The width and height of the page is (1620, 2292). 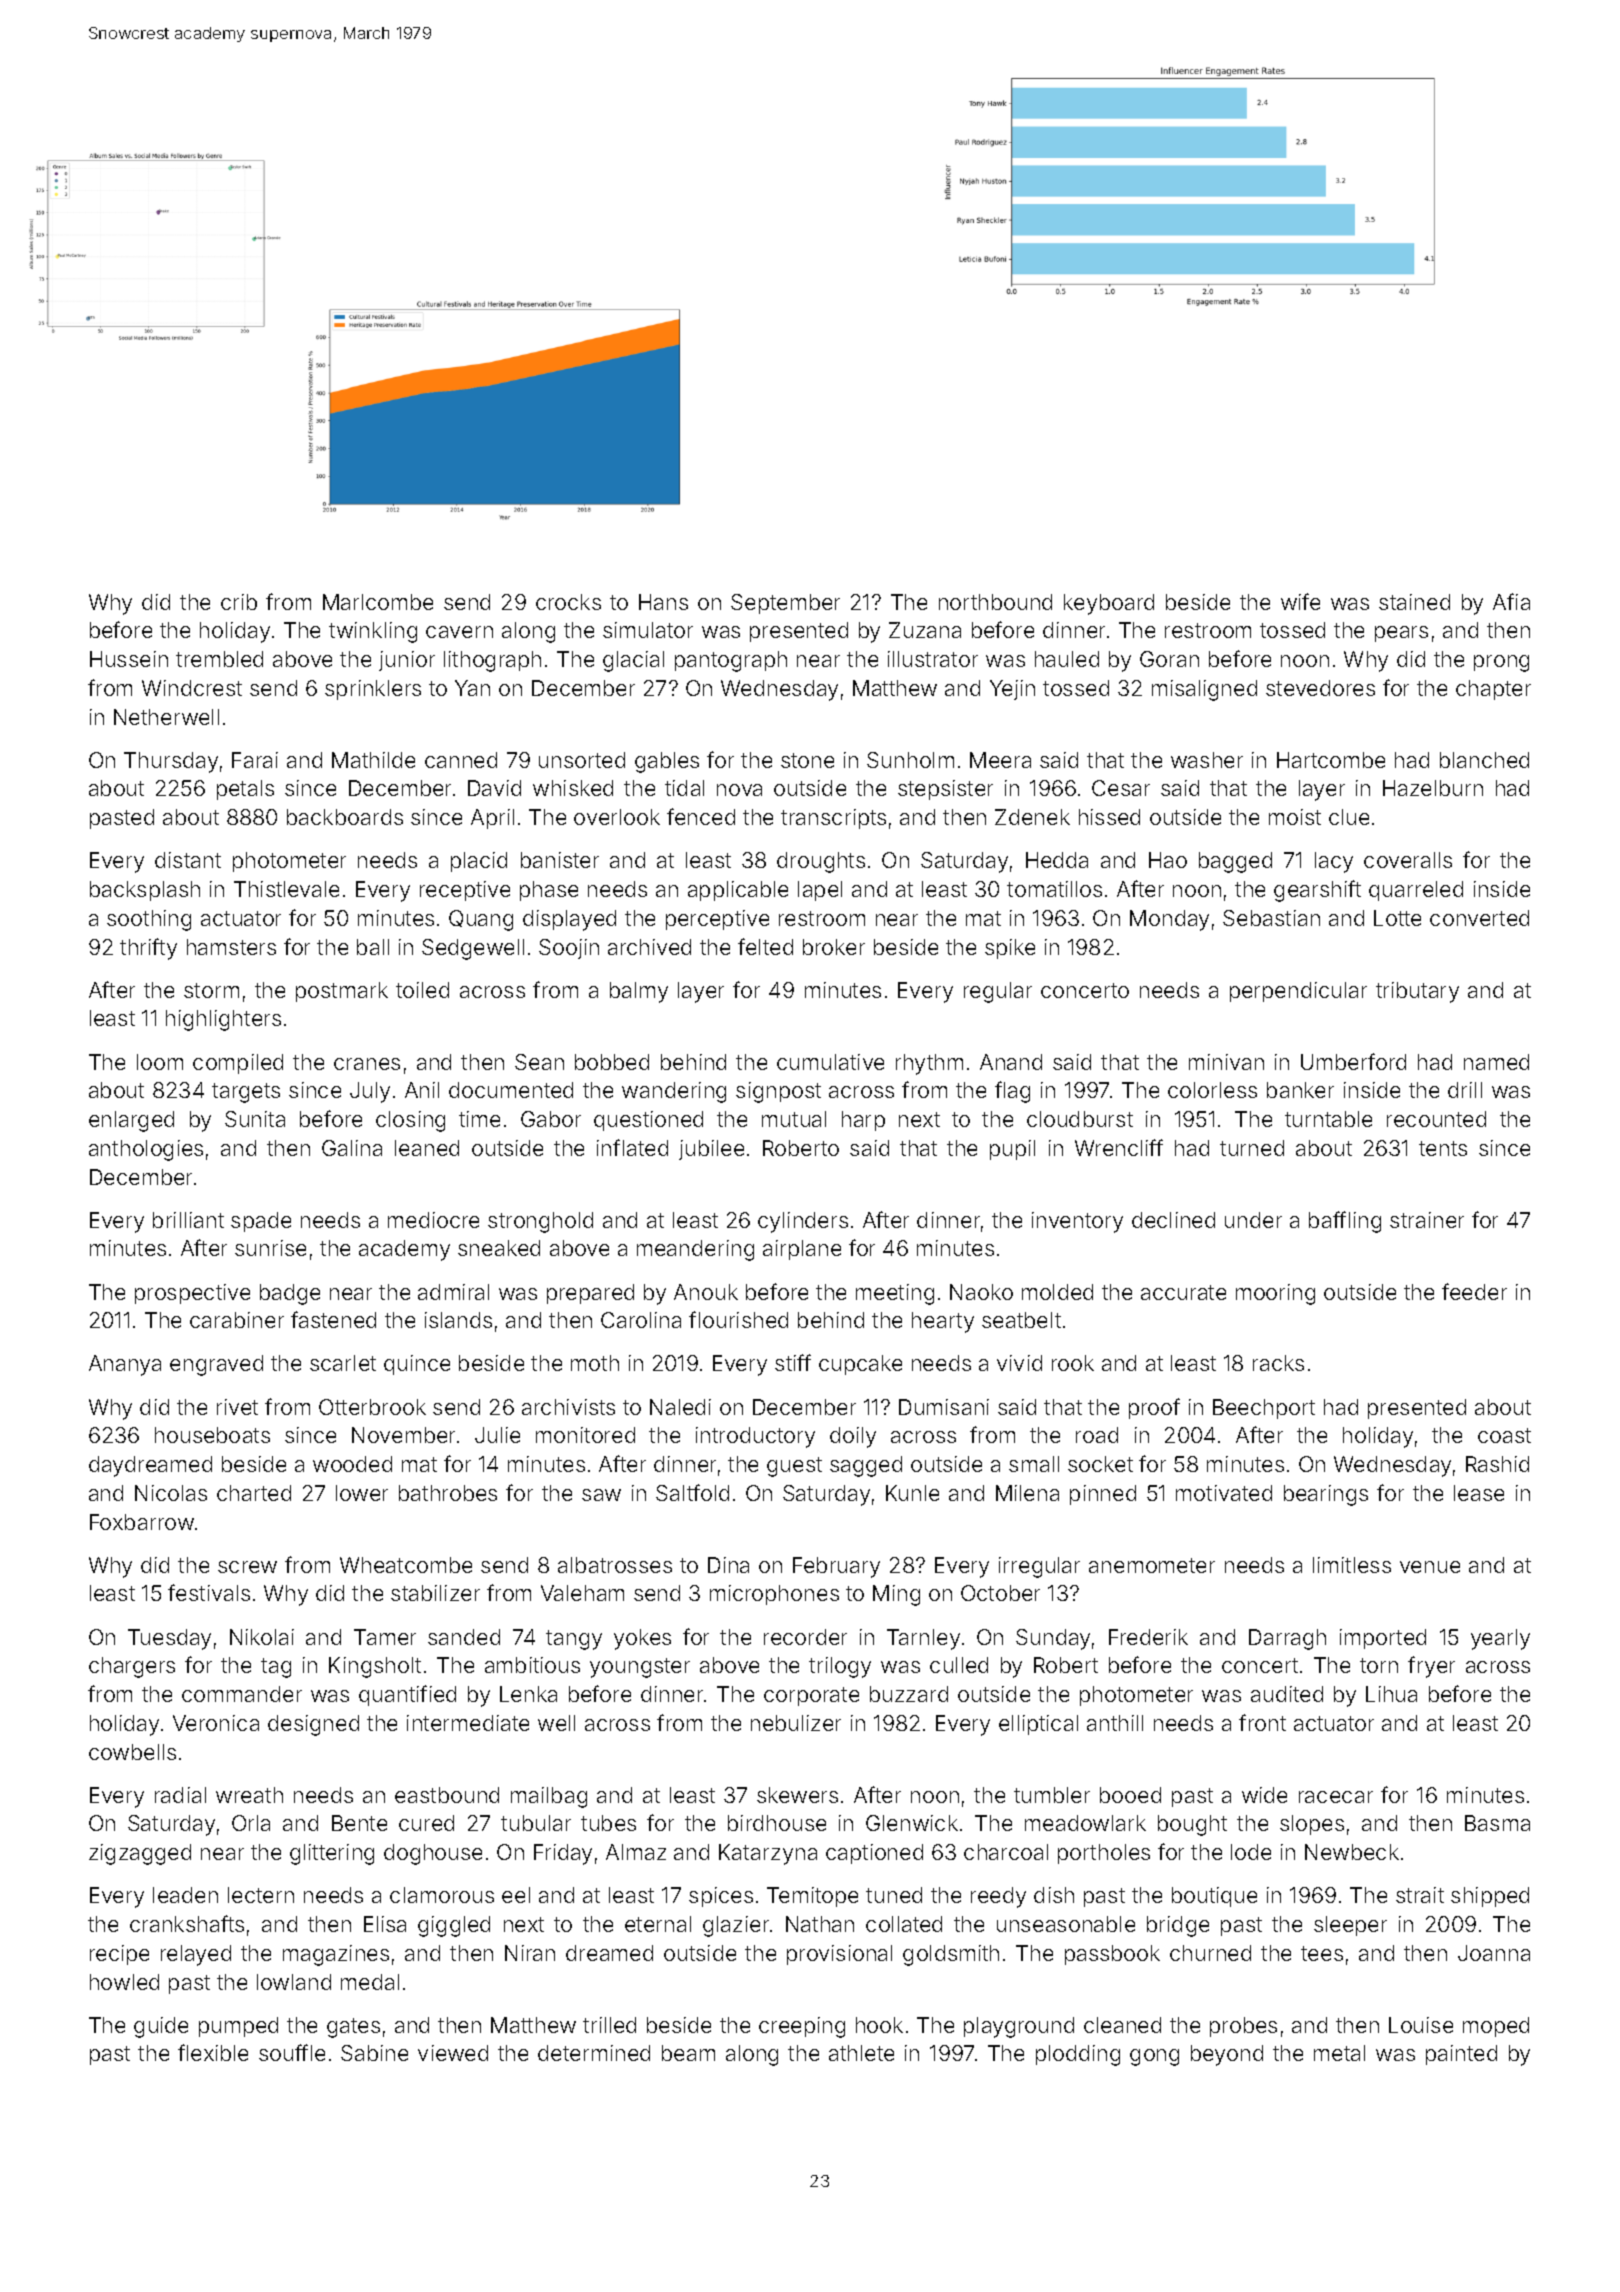 What do you see at coordinates (161, 2027) in the page?
I see `guide` at bounding box center [161, 2027].
